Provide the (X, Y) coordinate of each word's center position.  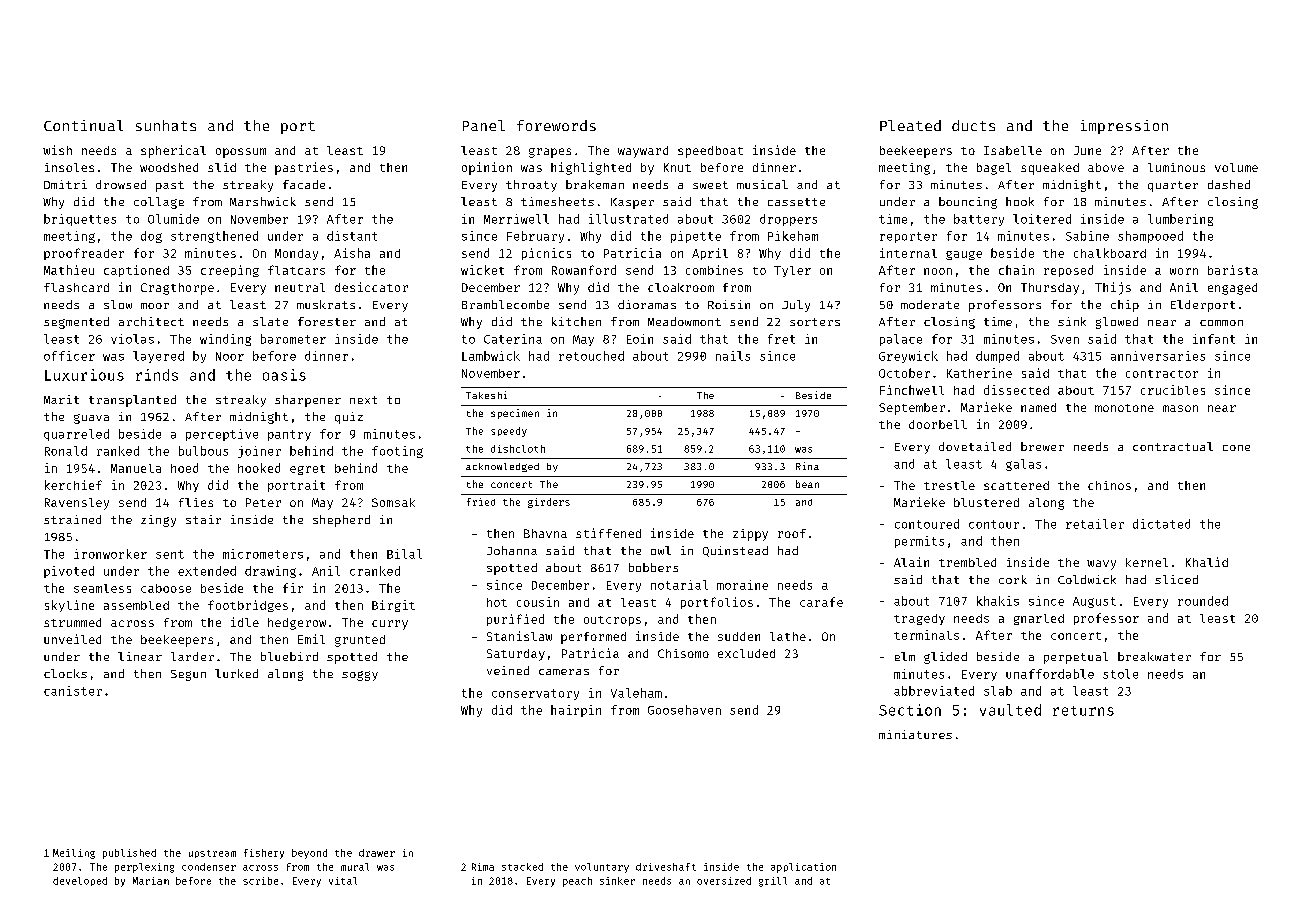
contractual (1173, 446)
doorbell (938, 424)
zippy (750, 535)
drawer (377, 853)
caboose (166, 588)
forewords (556, 125)
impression (1124, 127)
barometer (293, 339)
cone (1236, 448)
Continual (83, 125)
